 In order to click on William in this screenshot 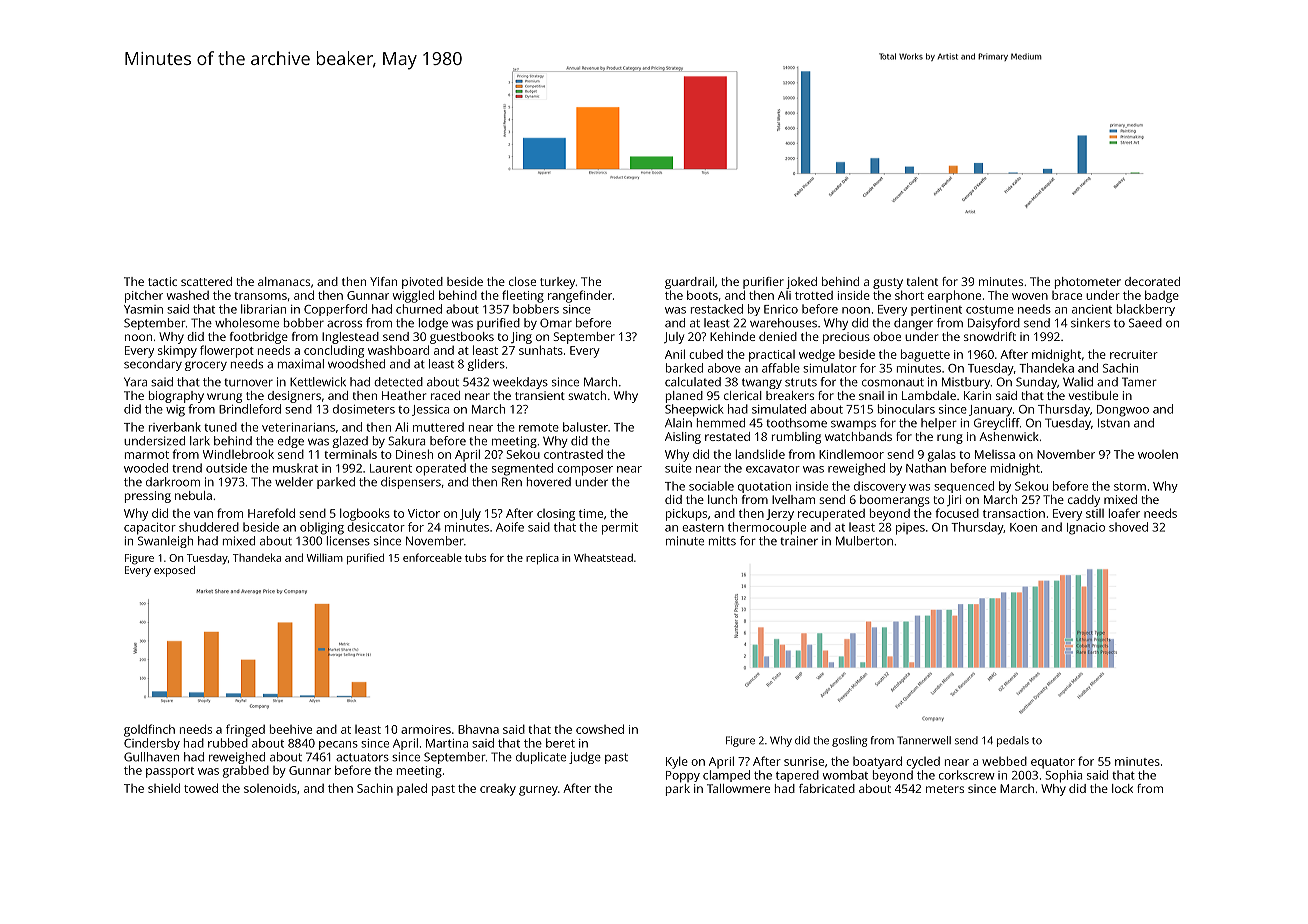, I will do `click(325, 557)`.
